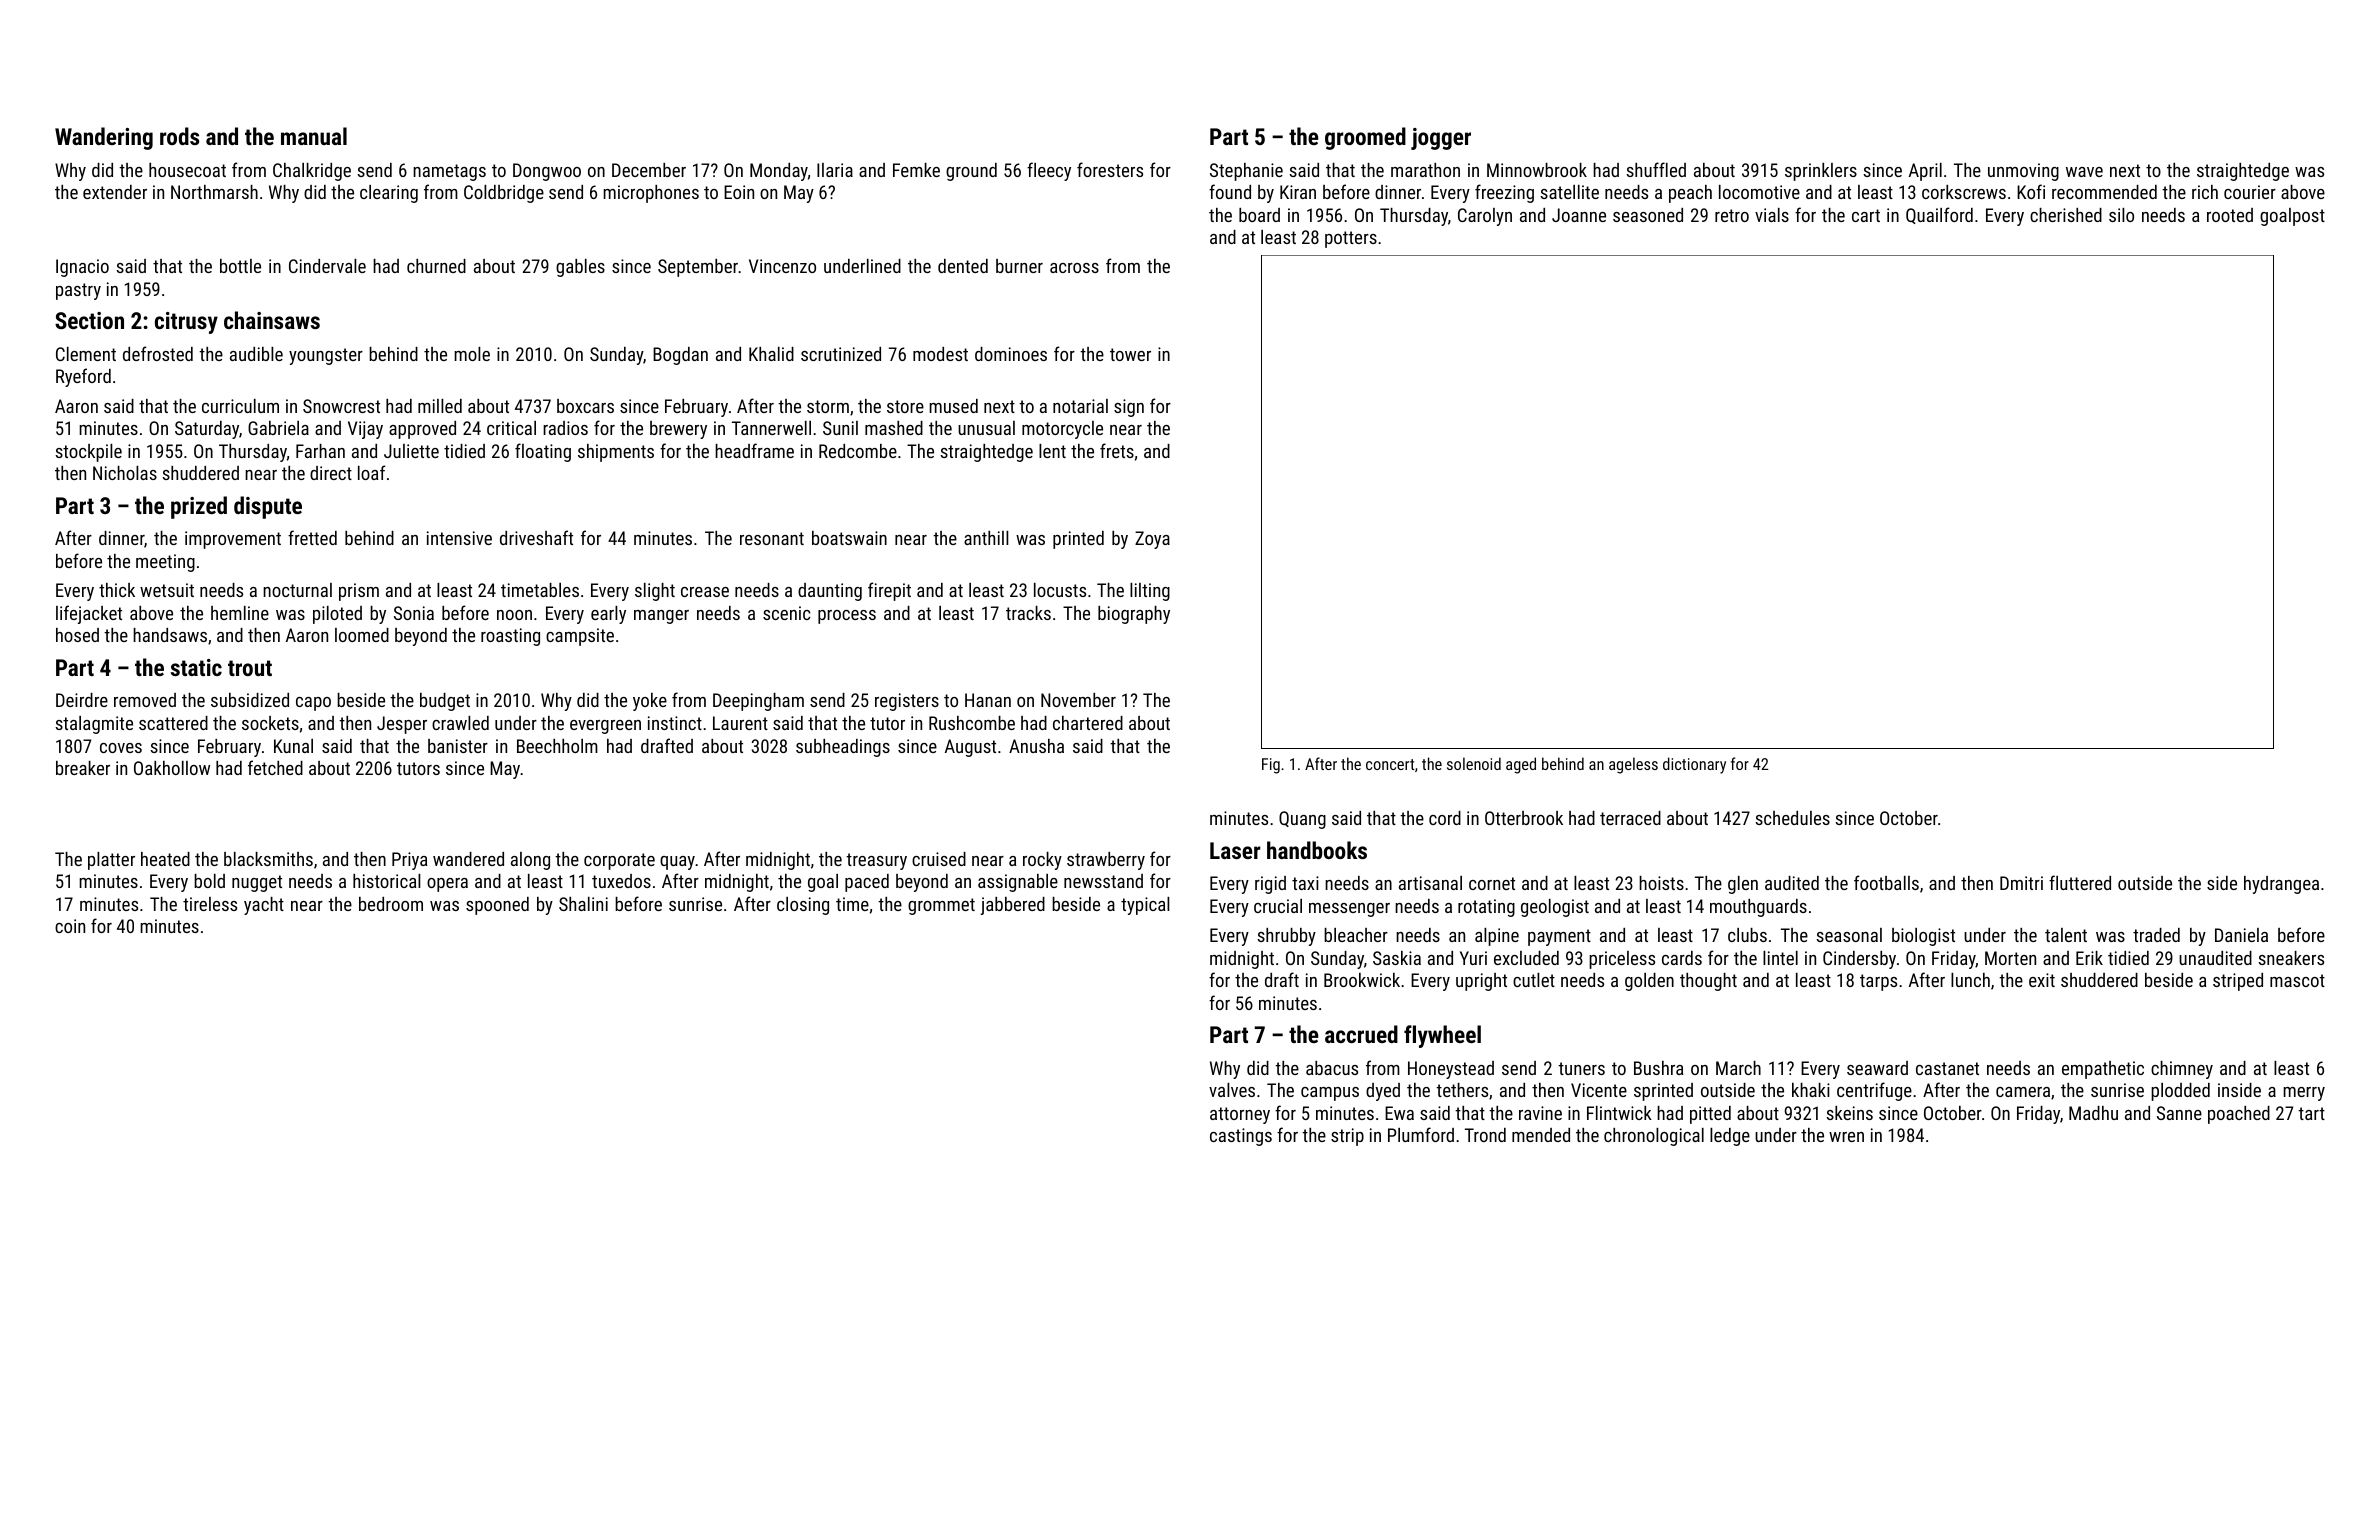 Image resolution: width=2380 pixels, height=1540 pixels. What do you see at coordinates (2121, 215) in the screenshot?
I see `silo` at bounding box center [2121, 215].
